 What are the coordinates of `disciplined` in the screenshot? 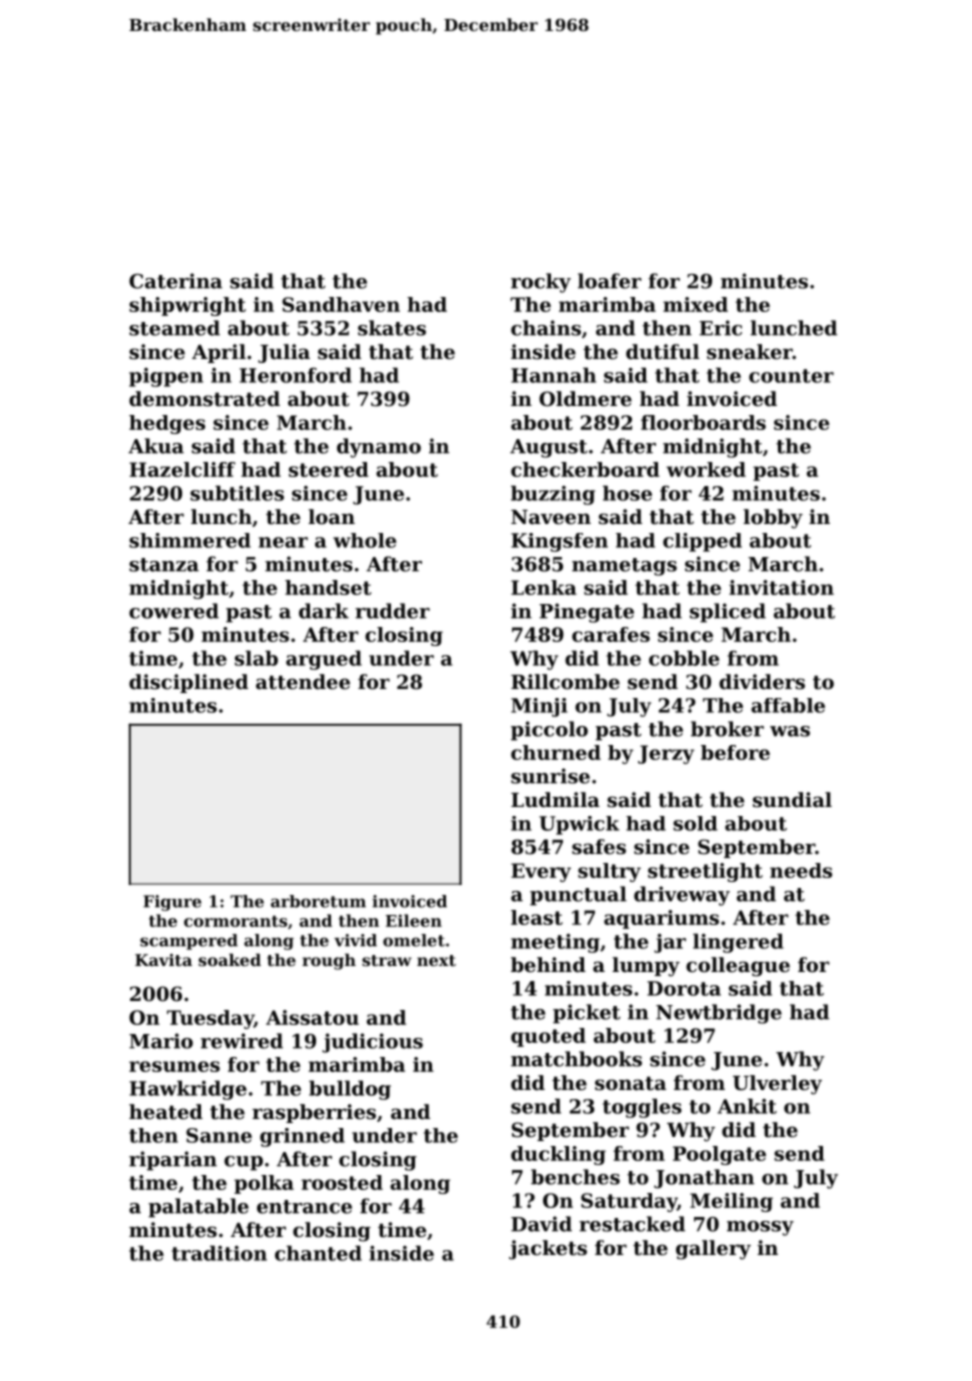 It's located at (188, 683).
